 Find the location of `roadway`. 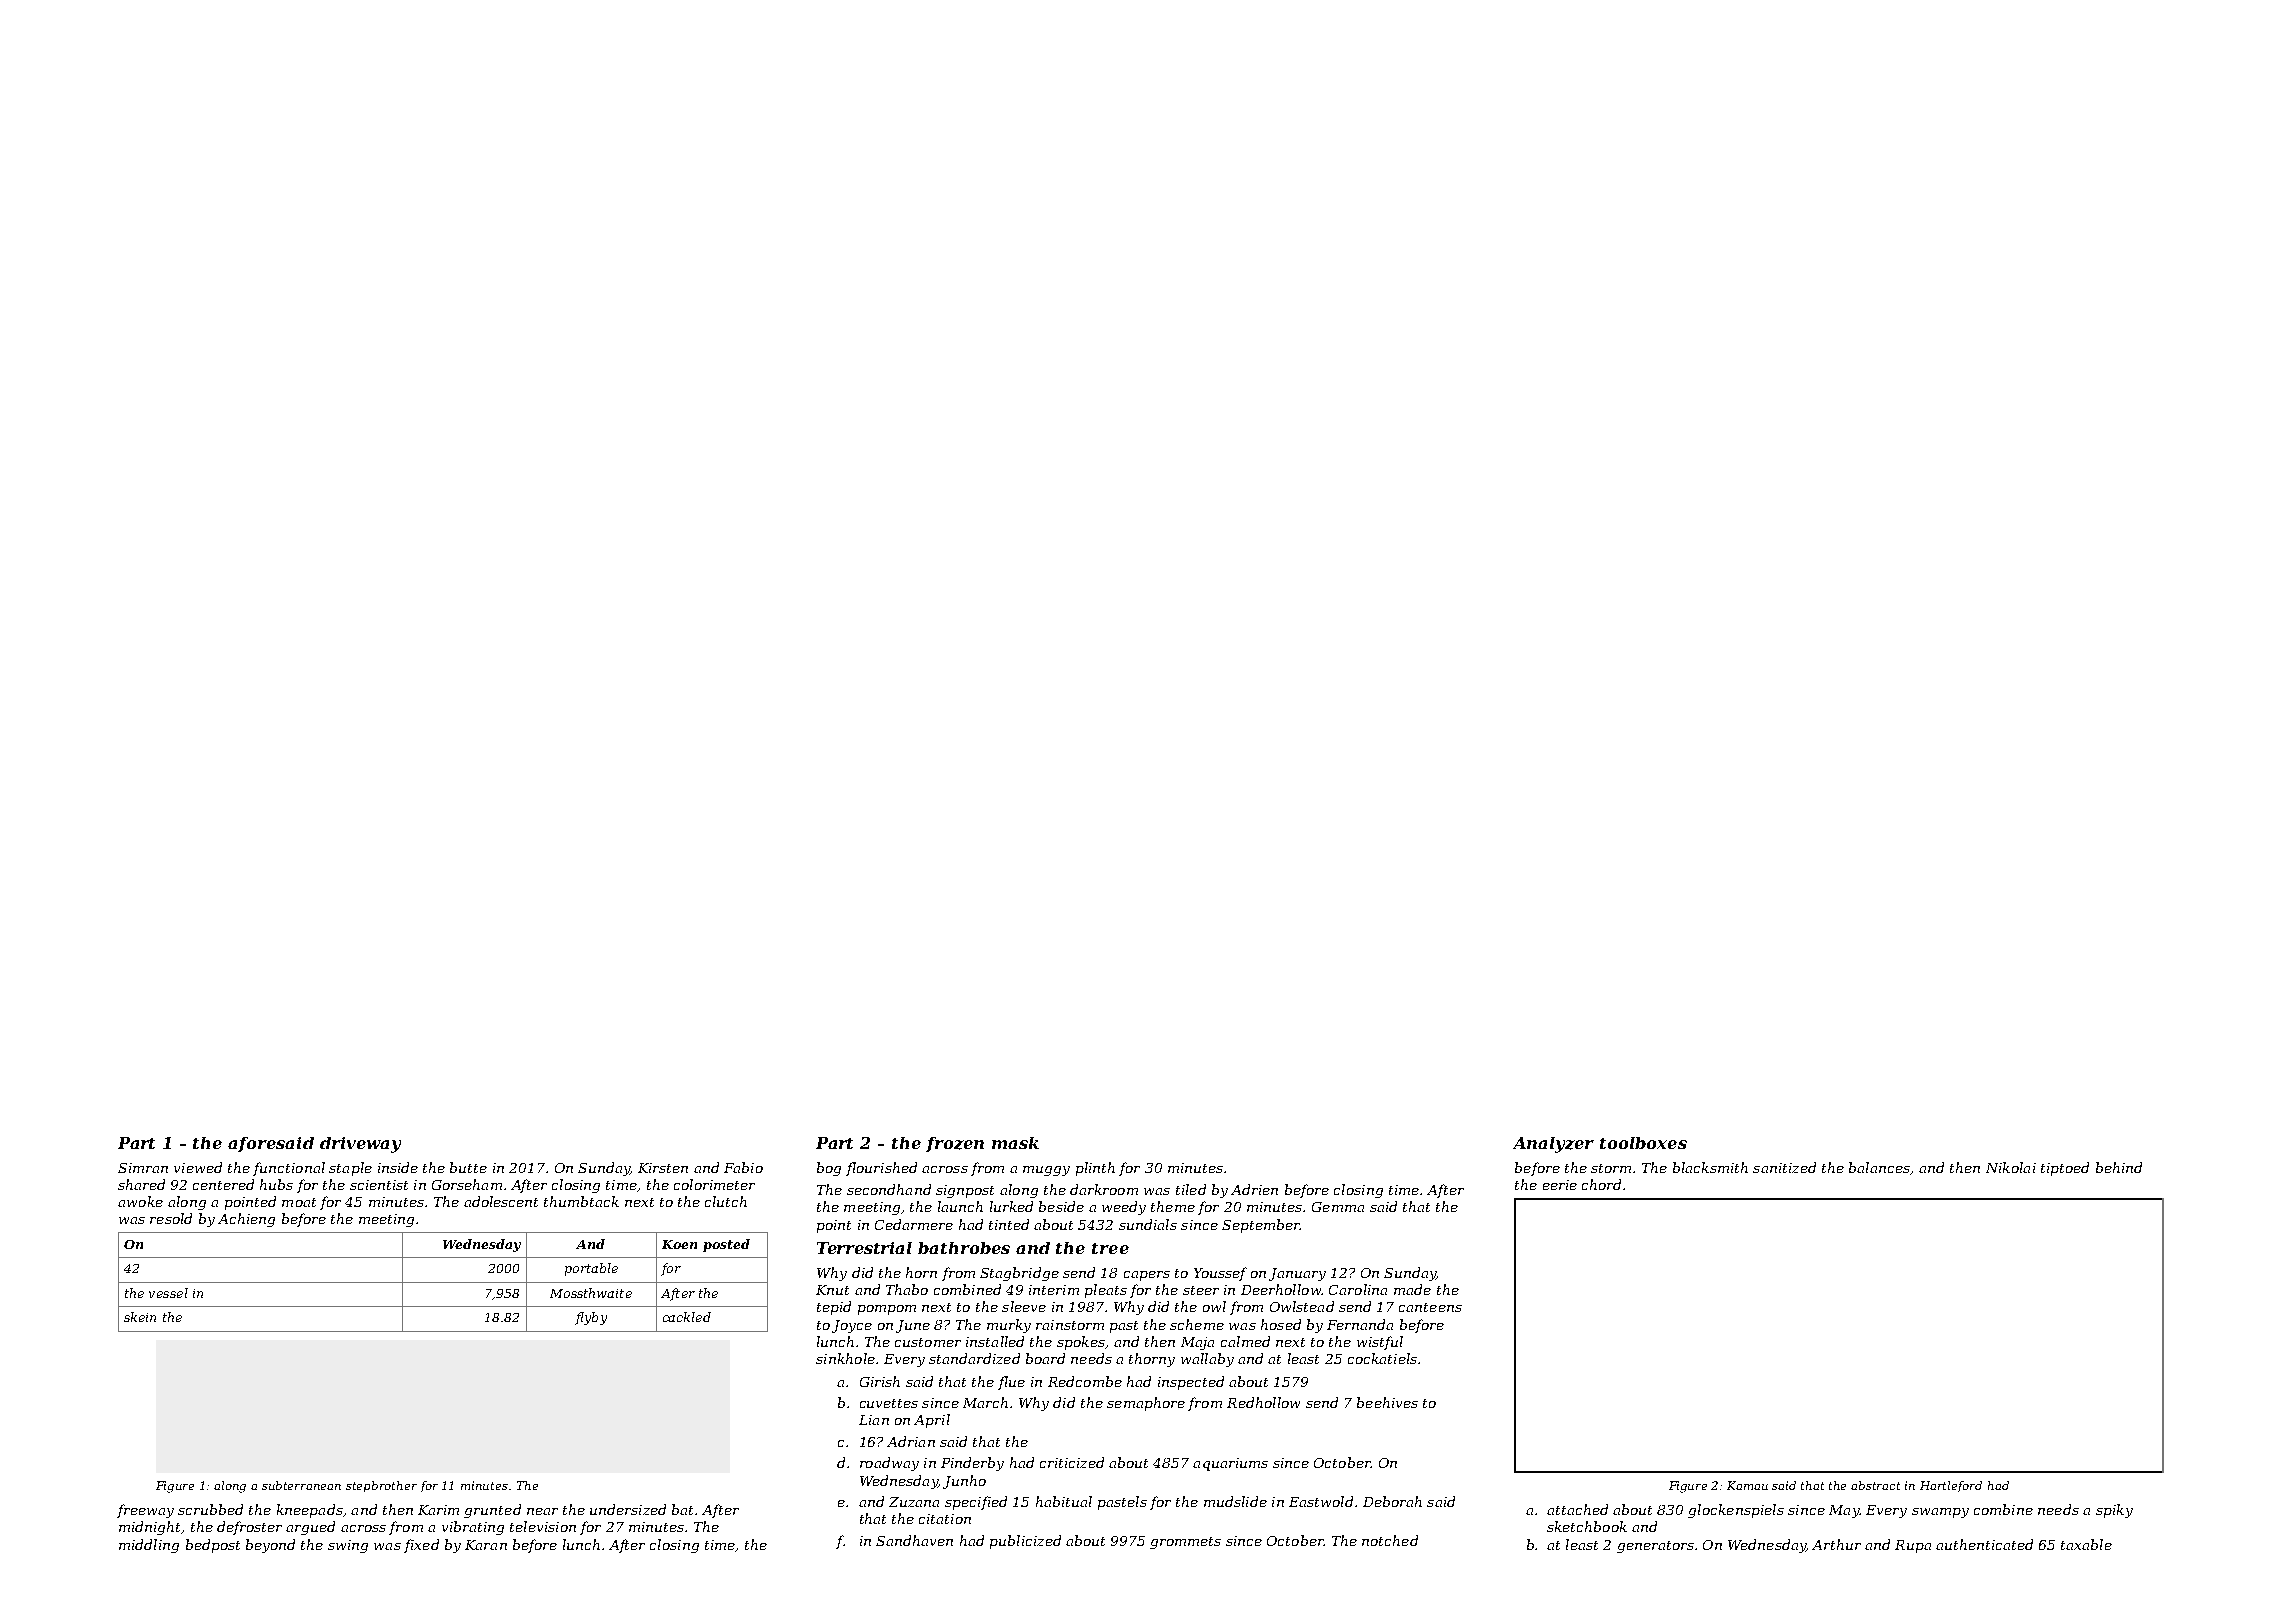

roadway is located at coordinates (889, 1464).
